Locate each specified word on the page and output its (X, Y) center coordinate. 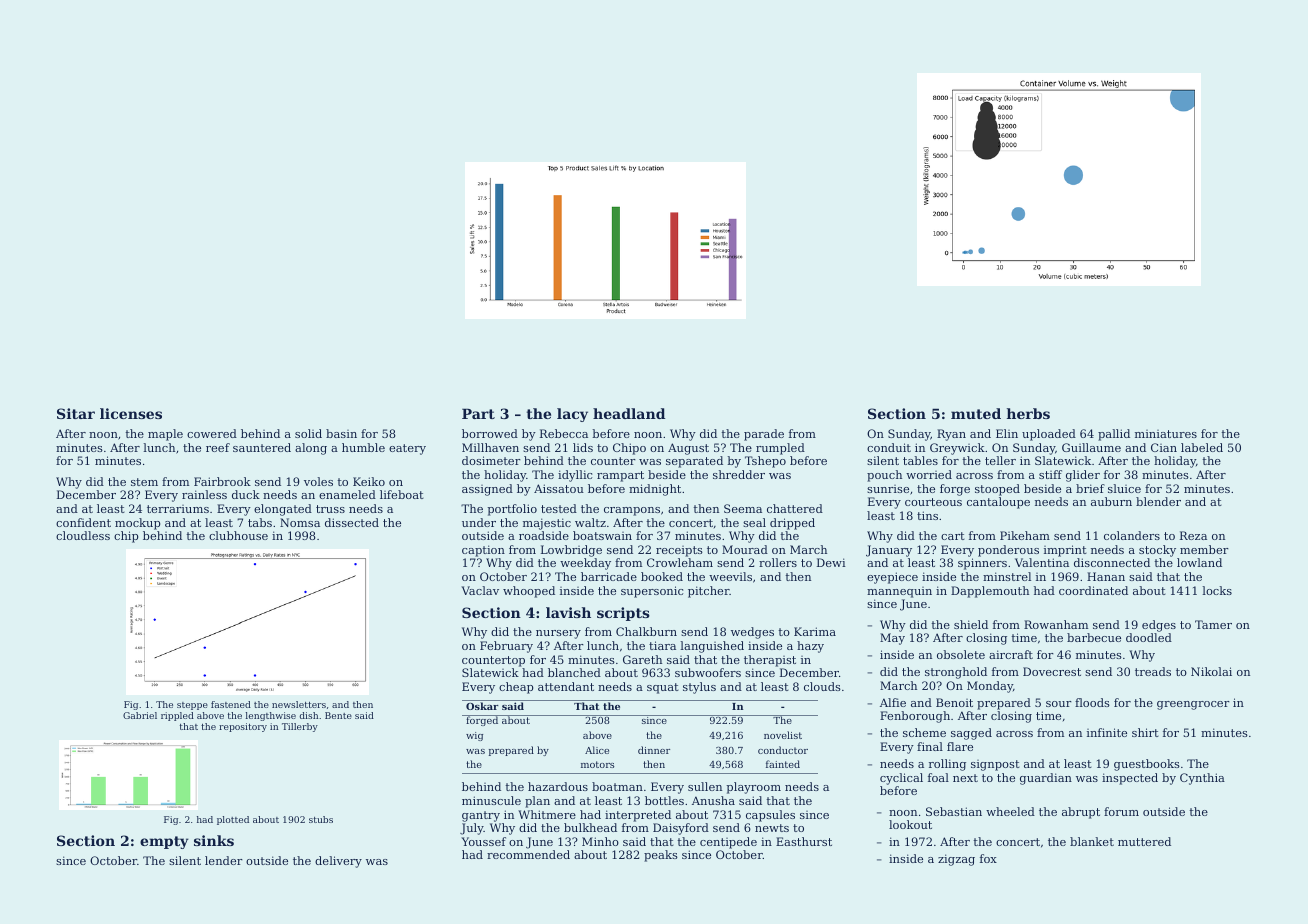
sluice (1124, 488)
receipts (679, 551)
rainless (204, 494)
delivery (338, 862)
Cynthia (1202, 779)
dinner (654, 750)
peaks (661, 856)
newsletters (299, 704)
